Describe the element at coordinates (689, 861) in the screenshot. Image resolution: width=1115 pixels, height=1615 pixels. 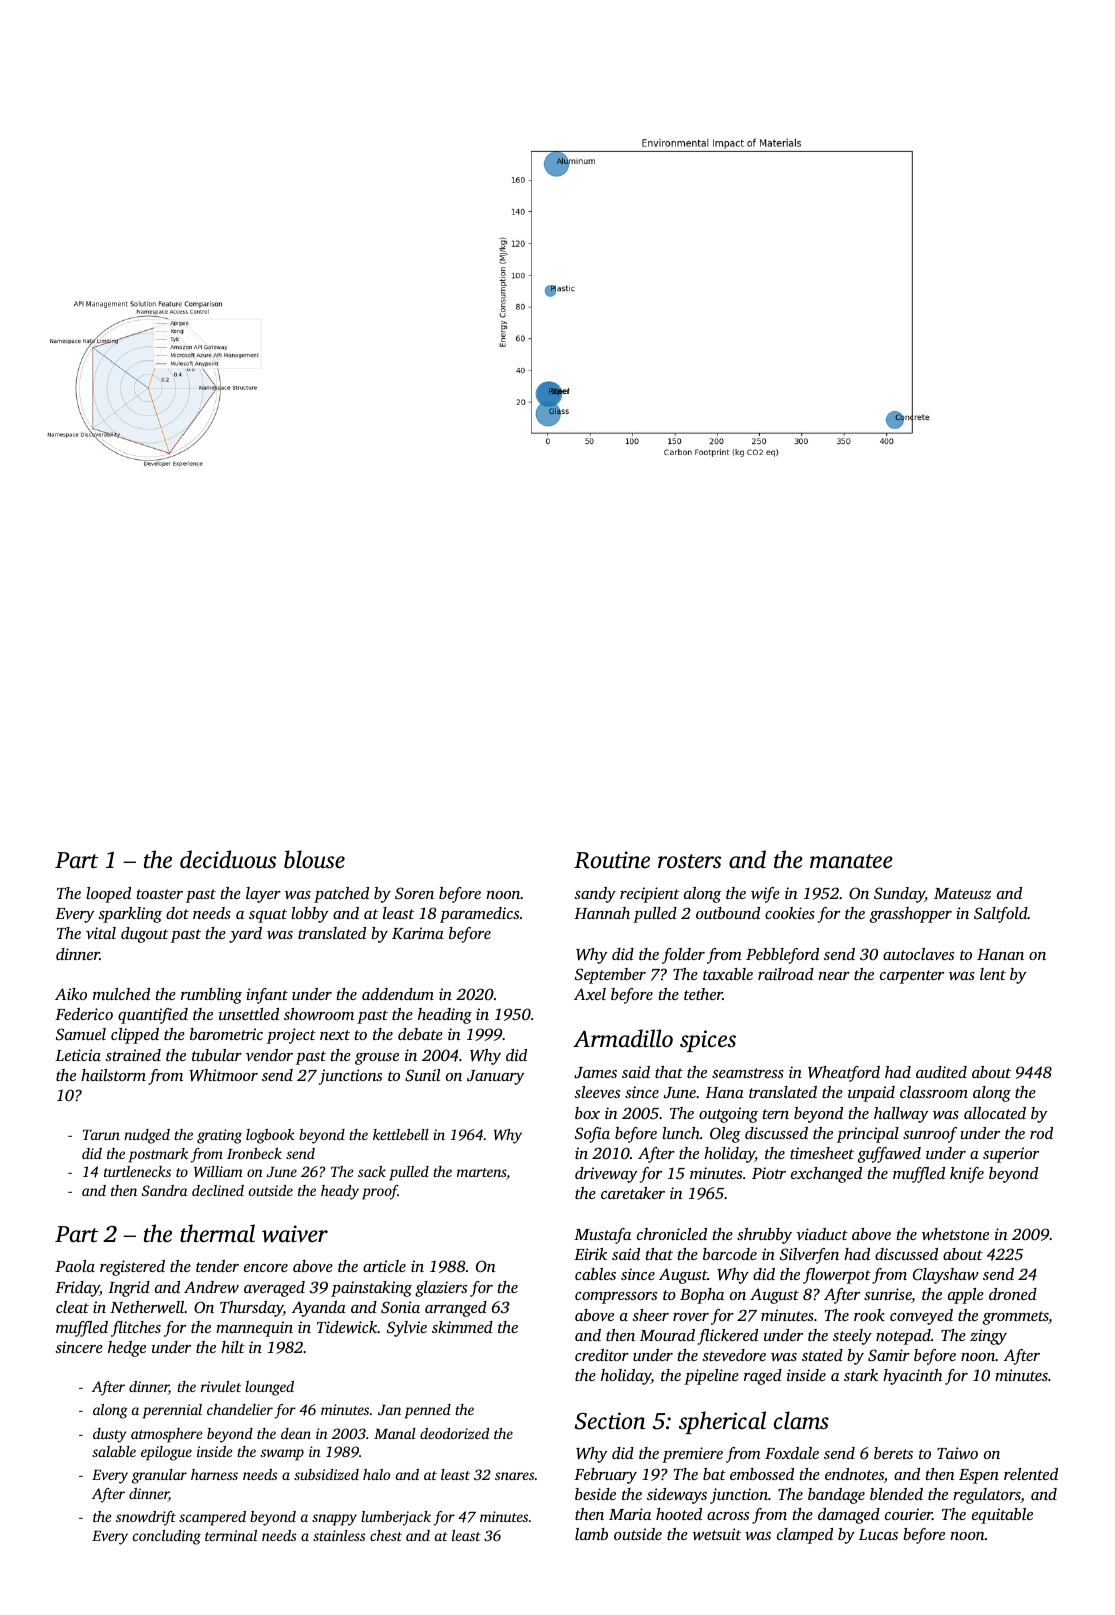
I see `rosters` at that location.
